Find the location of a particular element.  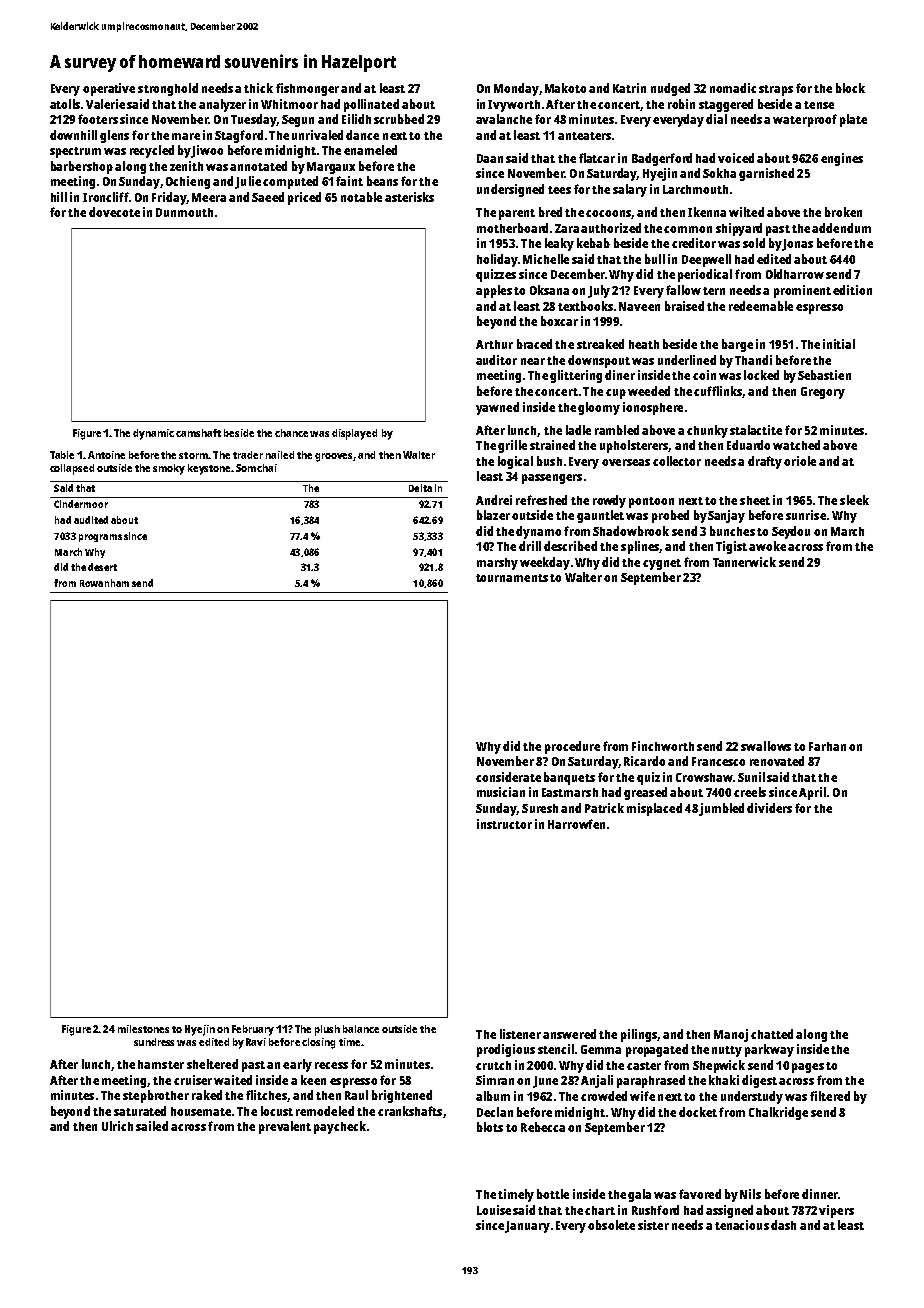

sister is located at coordinates (653, 1225).
